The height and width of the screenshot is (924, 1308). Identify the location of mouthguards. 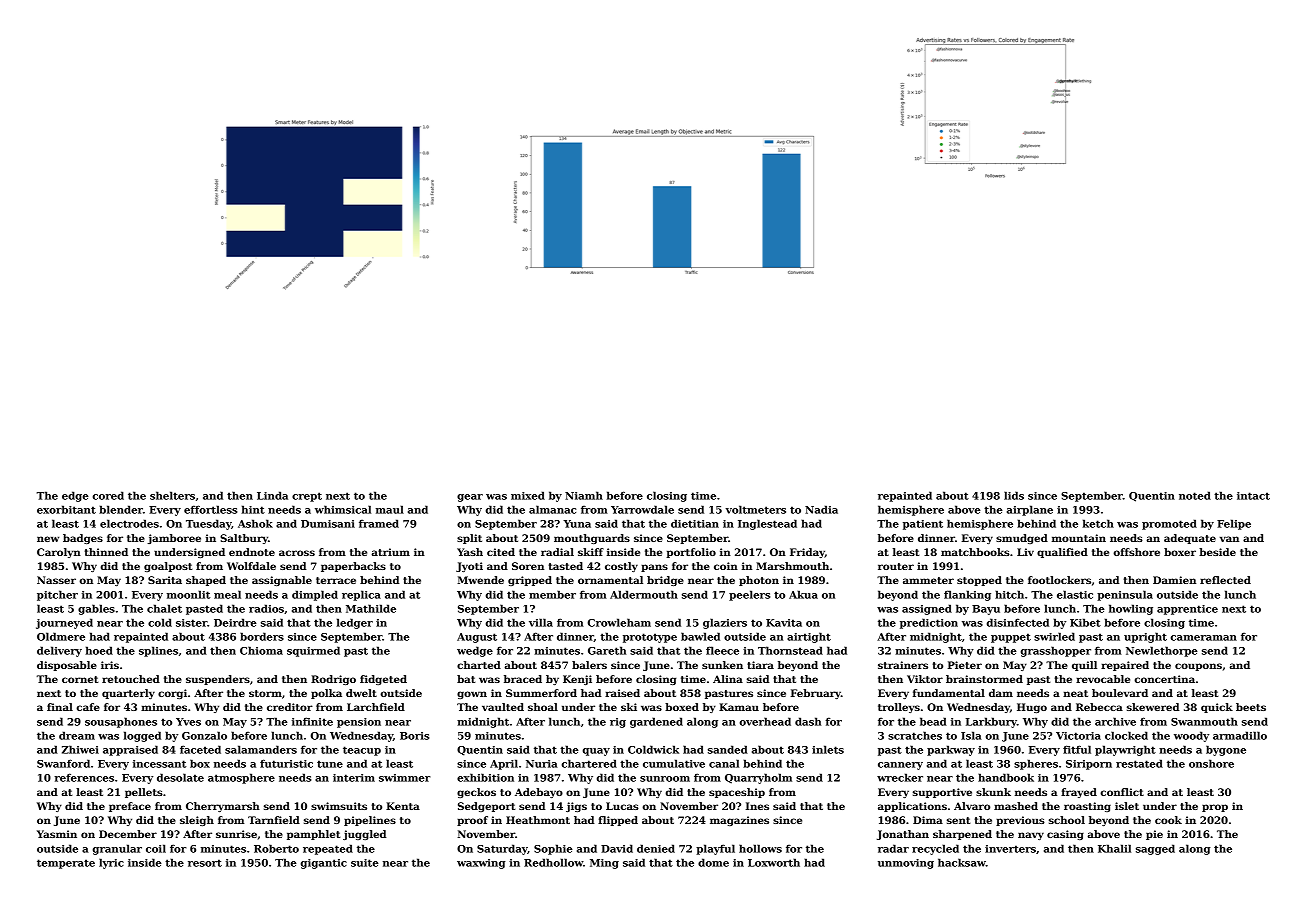
(592, 539).
